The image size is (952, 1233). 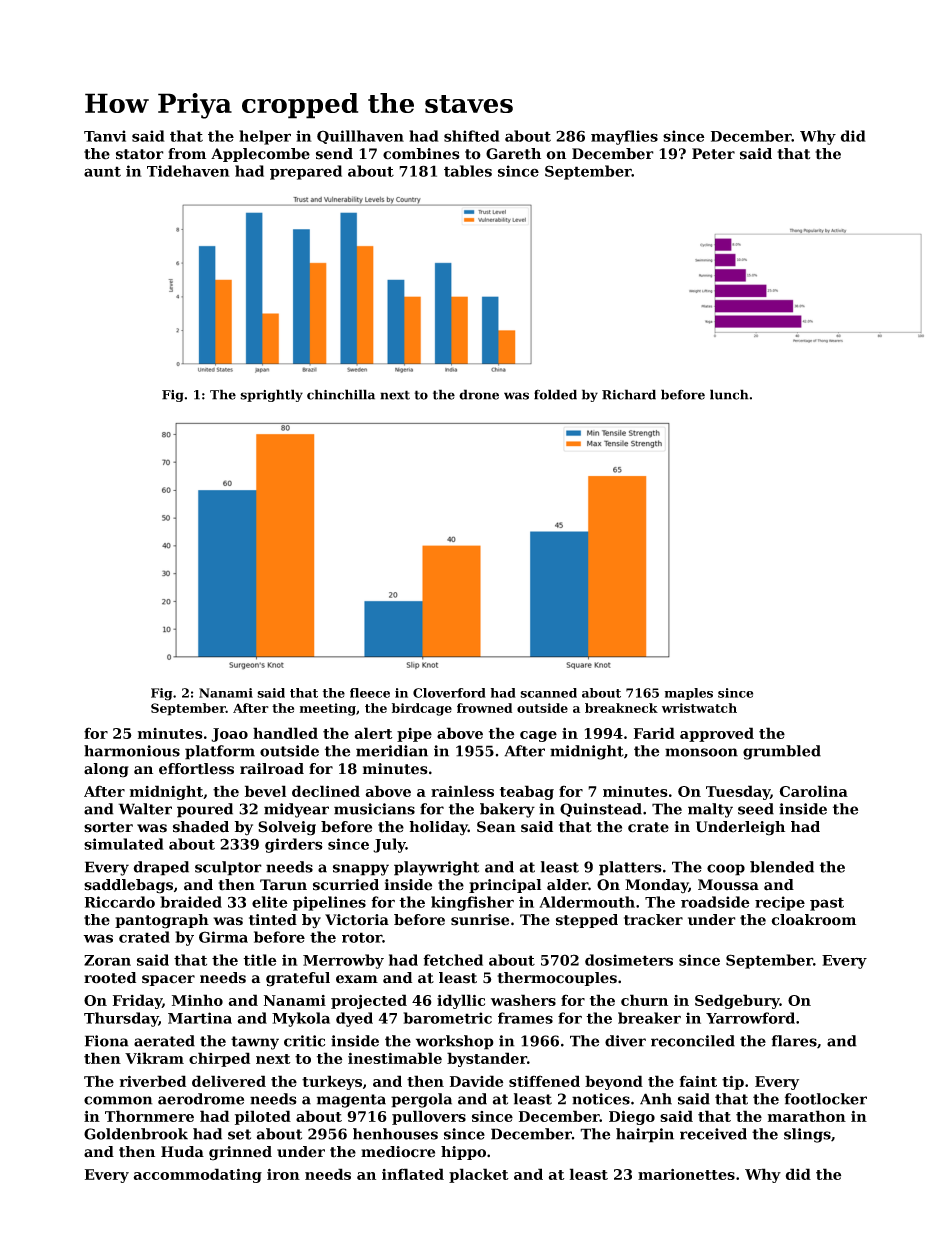 What do you see at coordinates (271, 395) in the screenshot?
I see `sprightly` at bounding box center [271, 395].
